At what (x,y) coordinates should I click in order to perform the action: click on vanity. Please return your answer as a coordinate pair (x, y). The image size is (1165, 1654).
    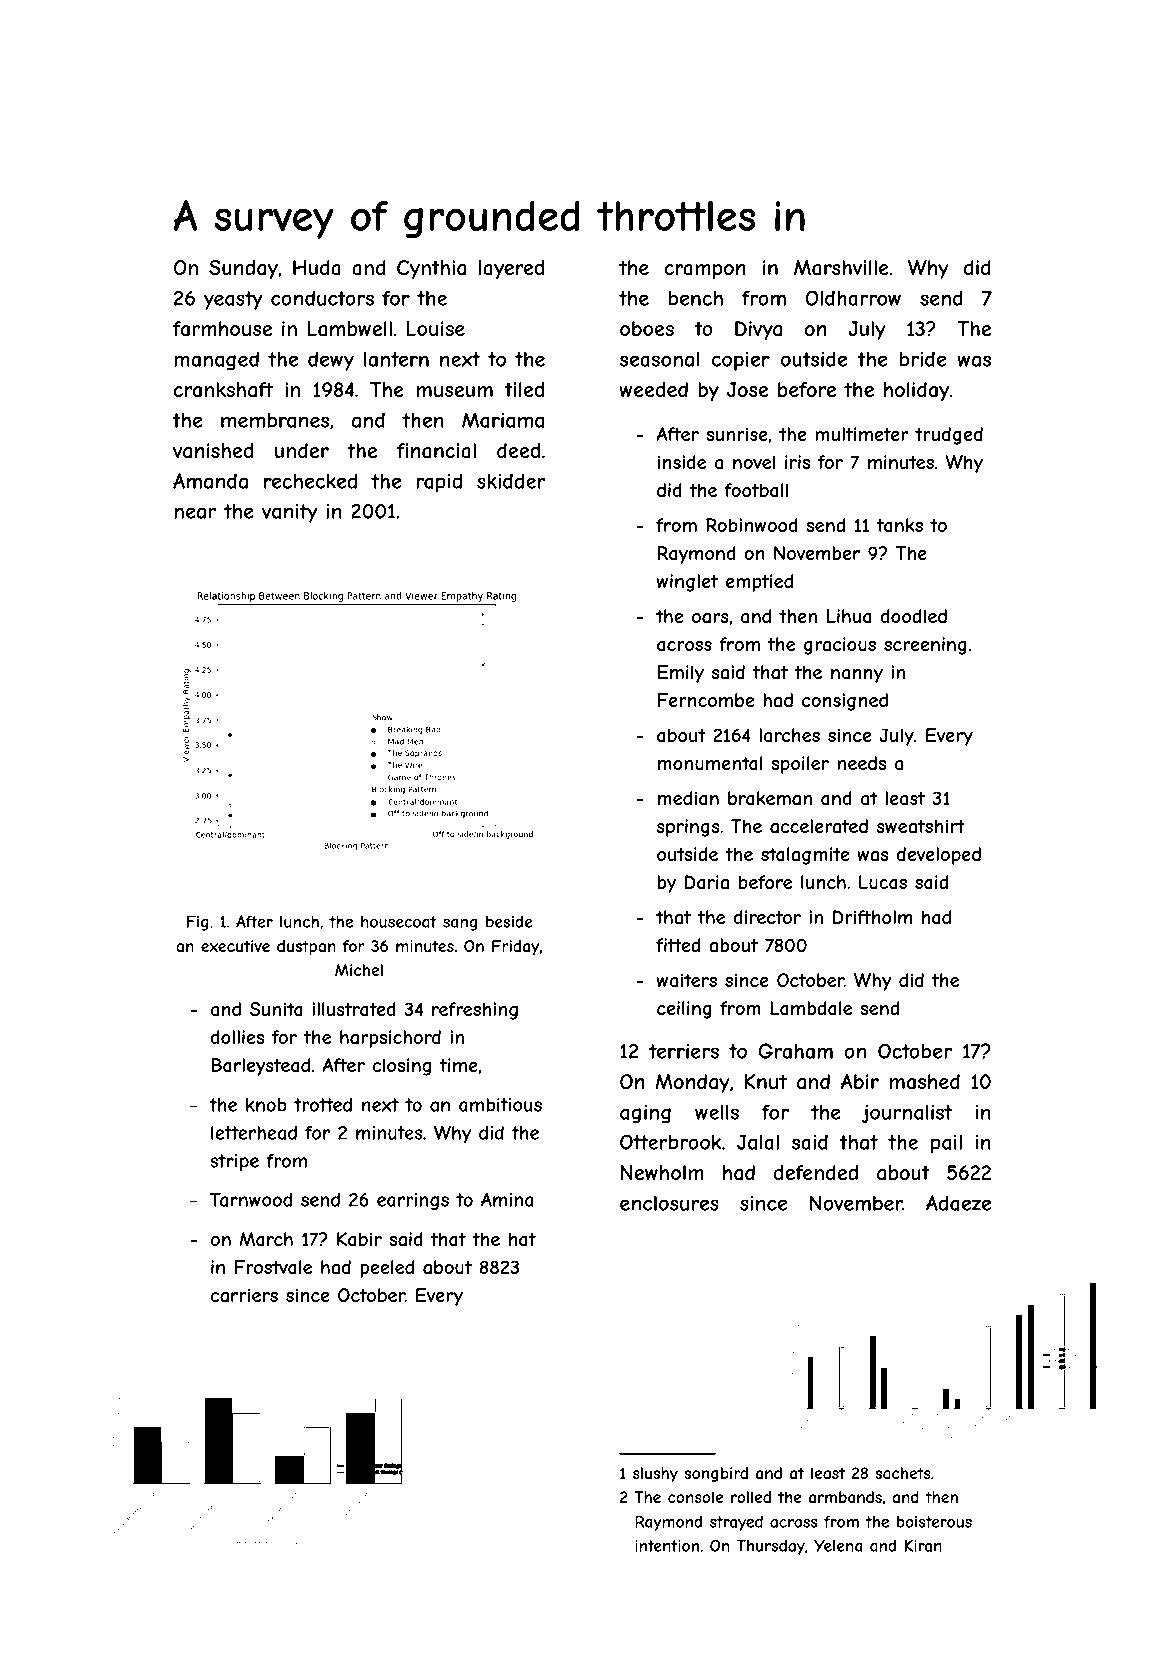
    Looking at the image, I should click on (290, 513).
